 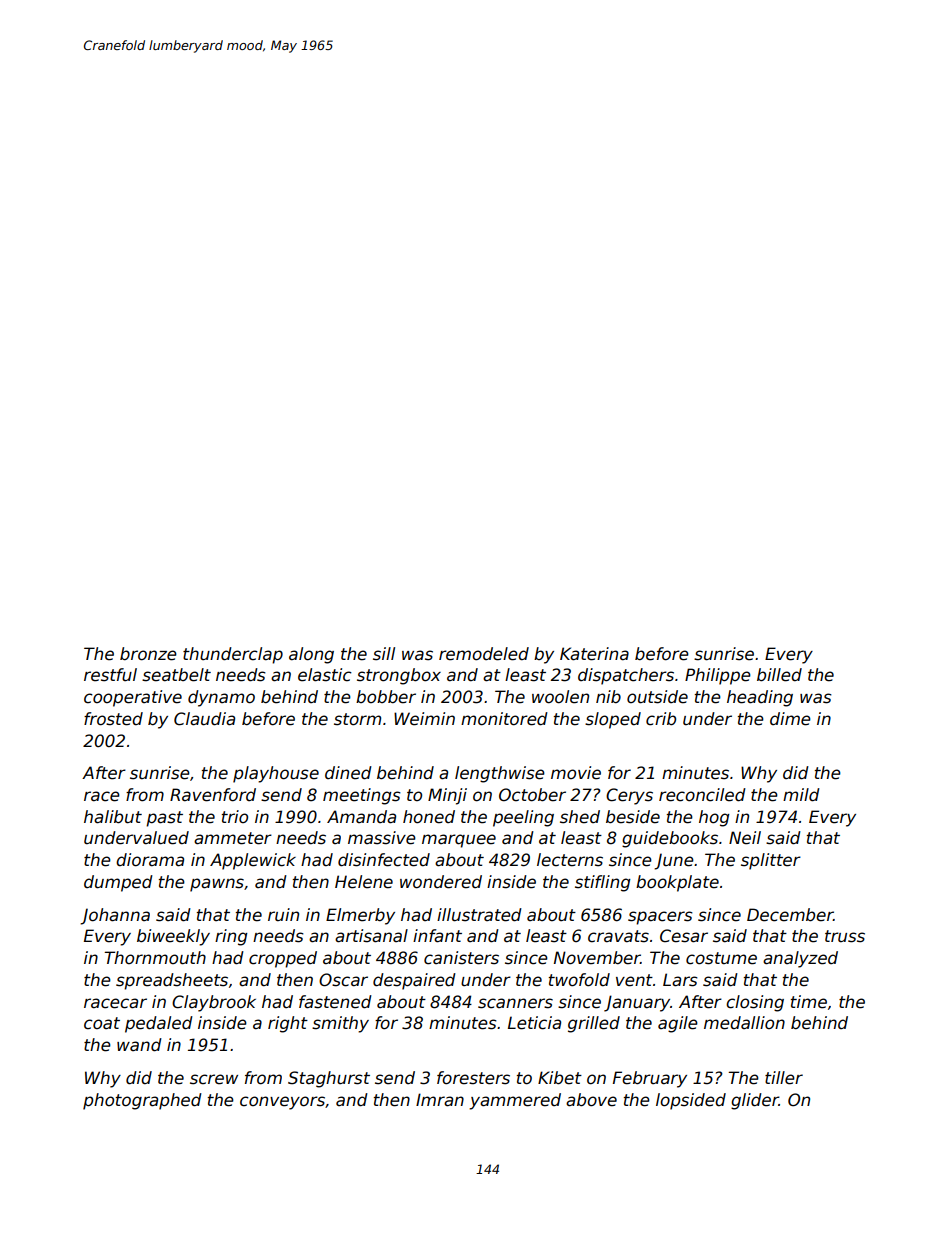 What do you see at coordinates (148, 654) in the screenshot?
I see `bronze` at bounding box center [148, 654].
